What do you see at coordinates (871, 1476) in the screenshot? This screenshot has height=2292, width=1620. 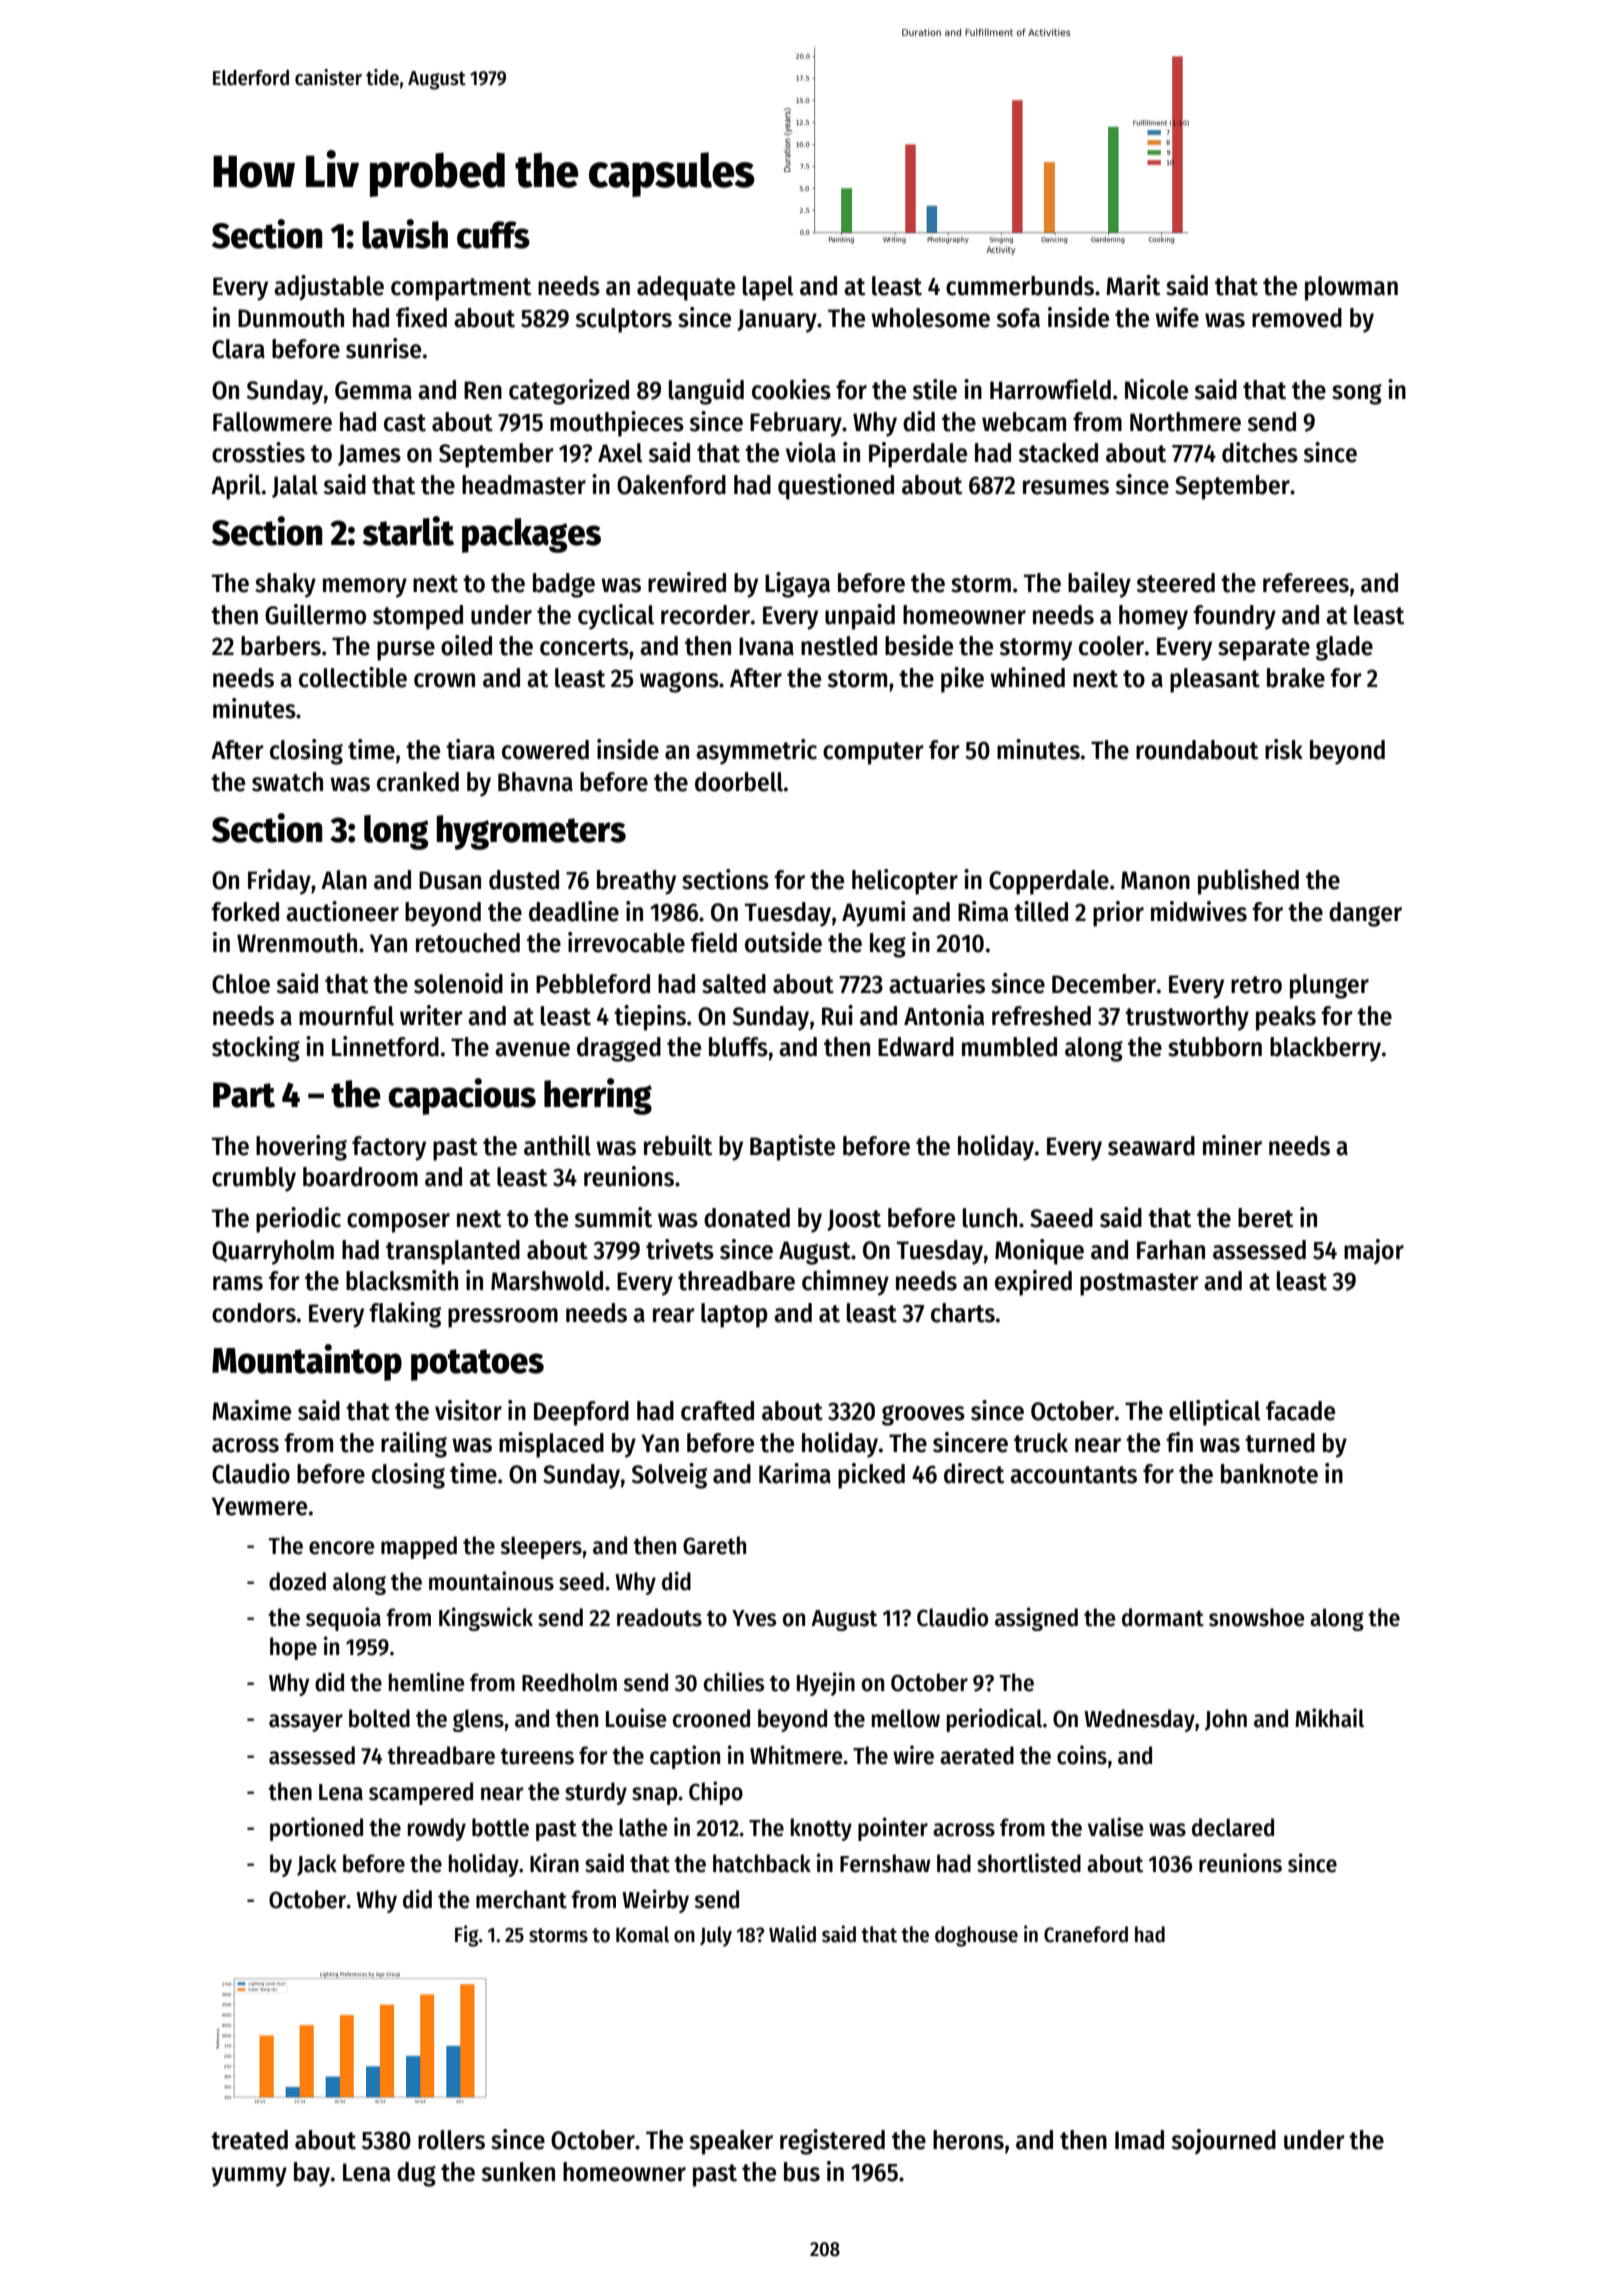 I see `picked` at bounding box center [871, 1476].
